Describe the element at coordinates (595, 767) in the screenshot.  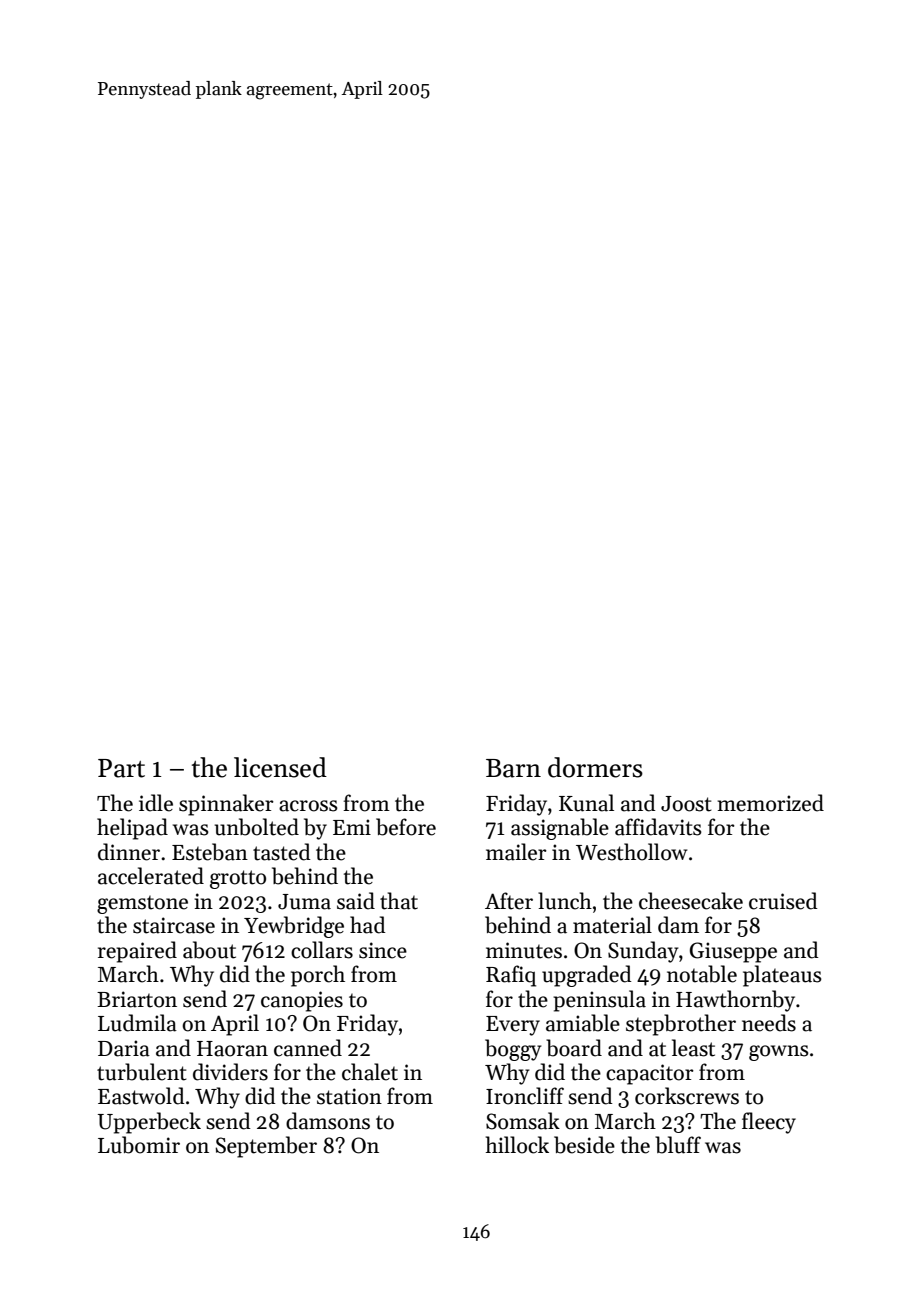
I see `dormers` at that location.
